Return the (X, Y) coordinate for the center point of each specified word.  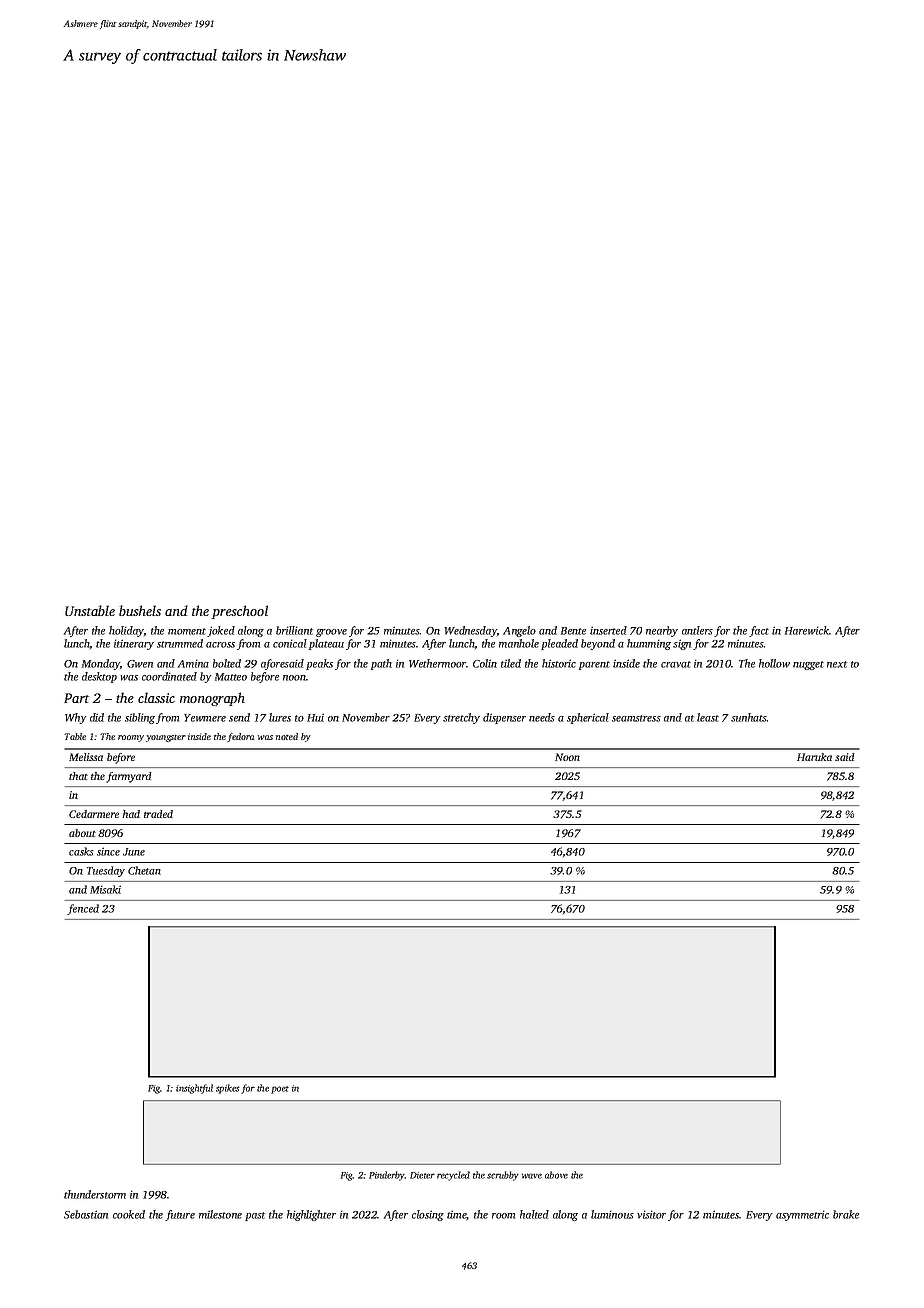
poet (280, 1090)
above (556, 1175)
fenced (83, 909)
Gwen (140, 664)
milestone (220, 1214)
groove (331, 633)
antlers (697, 630)
